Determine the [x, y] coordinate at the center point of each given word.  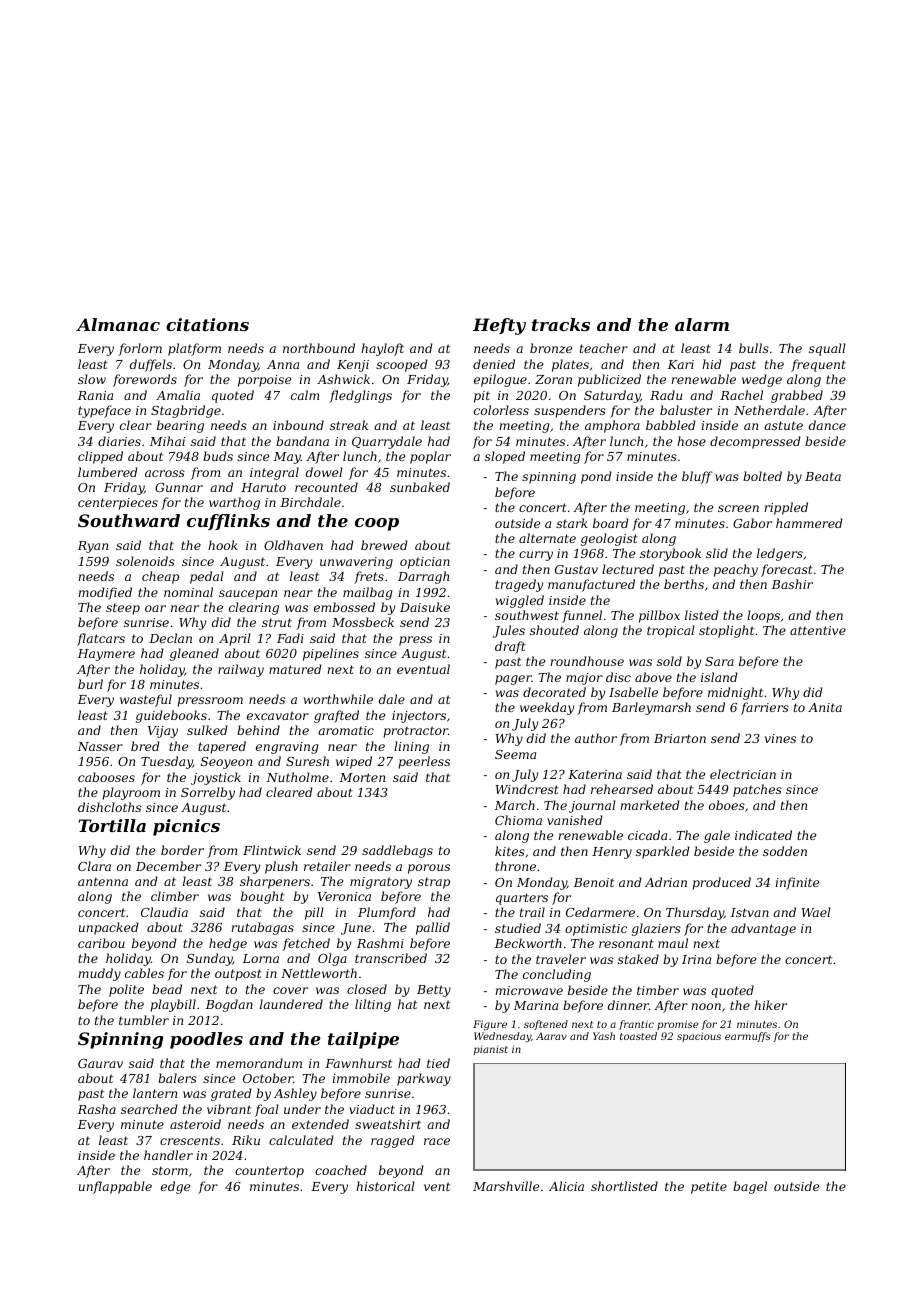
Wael [816, 912]
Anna [283, 364]
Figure [490, 1025]
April [235, 639]
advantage [763, 929]
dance [827, 425]
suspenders [570, 411]
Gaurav [100, 1063]
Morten [362, 777]
